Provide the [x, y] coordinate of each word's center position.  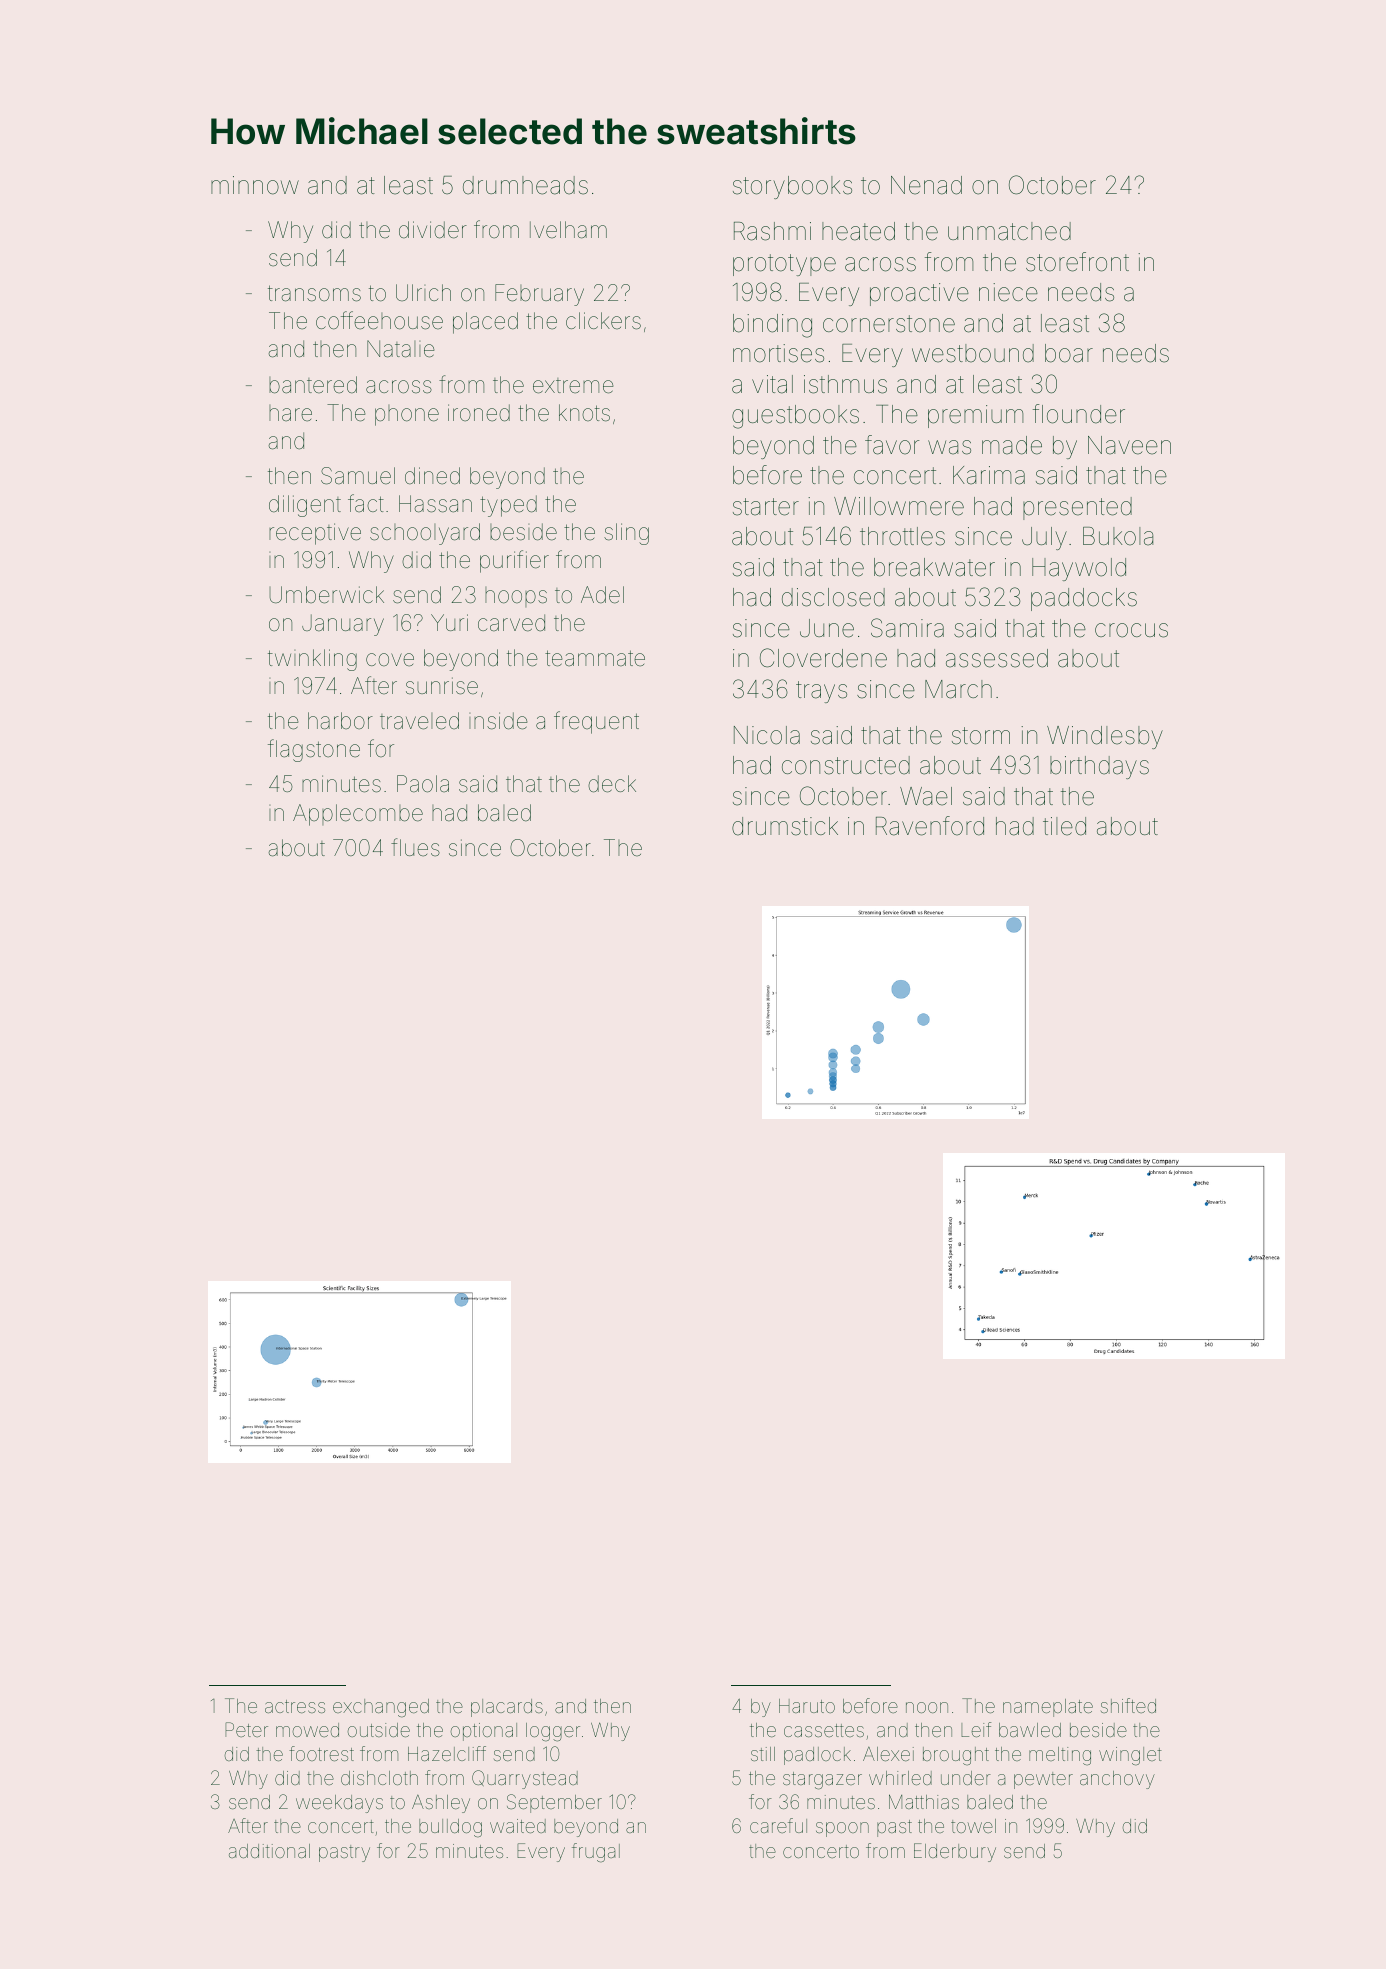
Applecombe [358, 815]
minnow [255, 185]
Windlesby [1105, 737]
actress [295, 1706]
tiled [1064, 826]
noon [927, 1707]
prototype [784, 265]
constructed [846, 765]
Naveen [1129, 445]
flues [415, 847]
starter [766, 507]
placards [507, 1708]
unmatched [1009, 231]
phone [407, 415]
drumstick [785, 826]
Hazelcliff [447, 1753]
